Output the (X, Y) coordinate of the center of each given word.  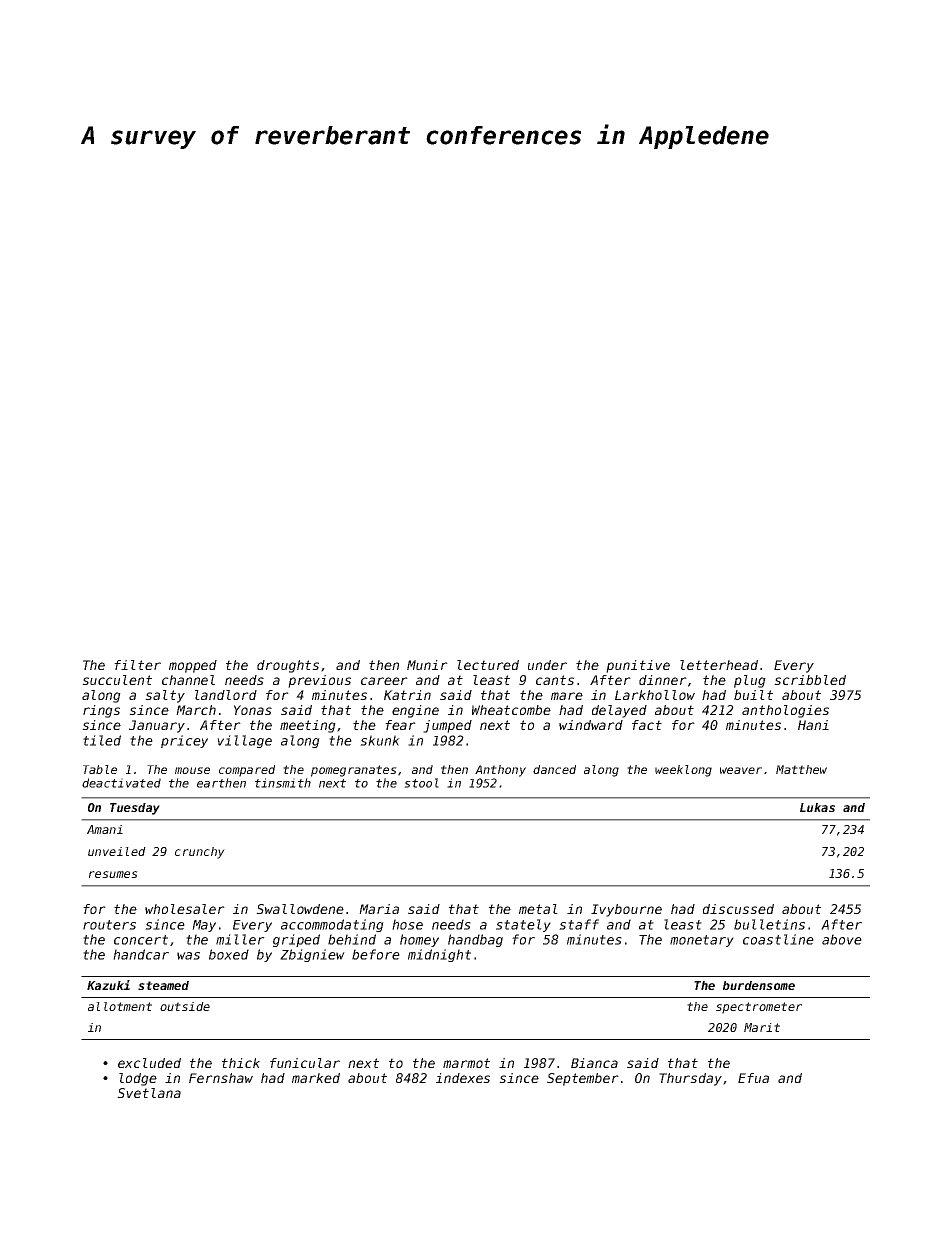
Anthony (500, 771)
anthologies (785, 711)
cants (555, 680)
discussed (738, 909)
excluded (149, 1063)
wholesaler (185, 909)
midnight (439, 955)
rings (101, 711)
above (842, 939)
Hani (813, 725)
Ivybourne (626, 910)
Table (100, 769)
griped (296, 940)
